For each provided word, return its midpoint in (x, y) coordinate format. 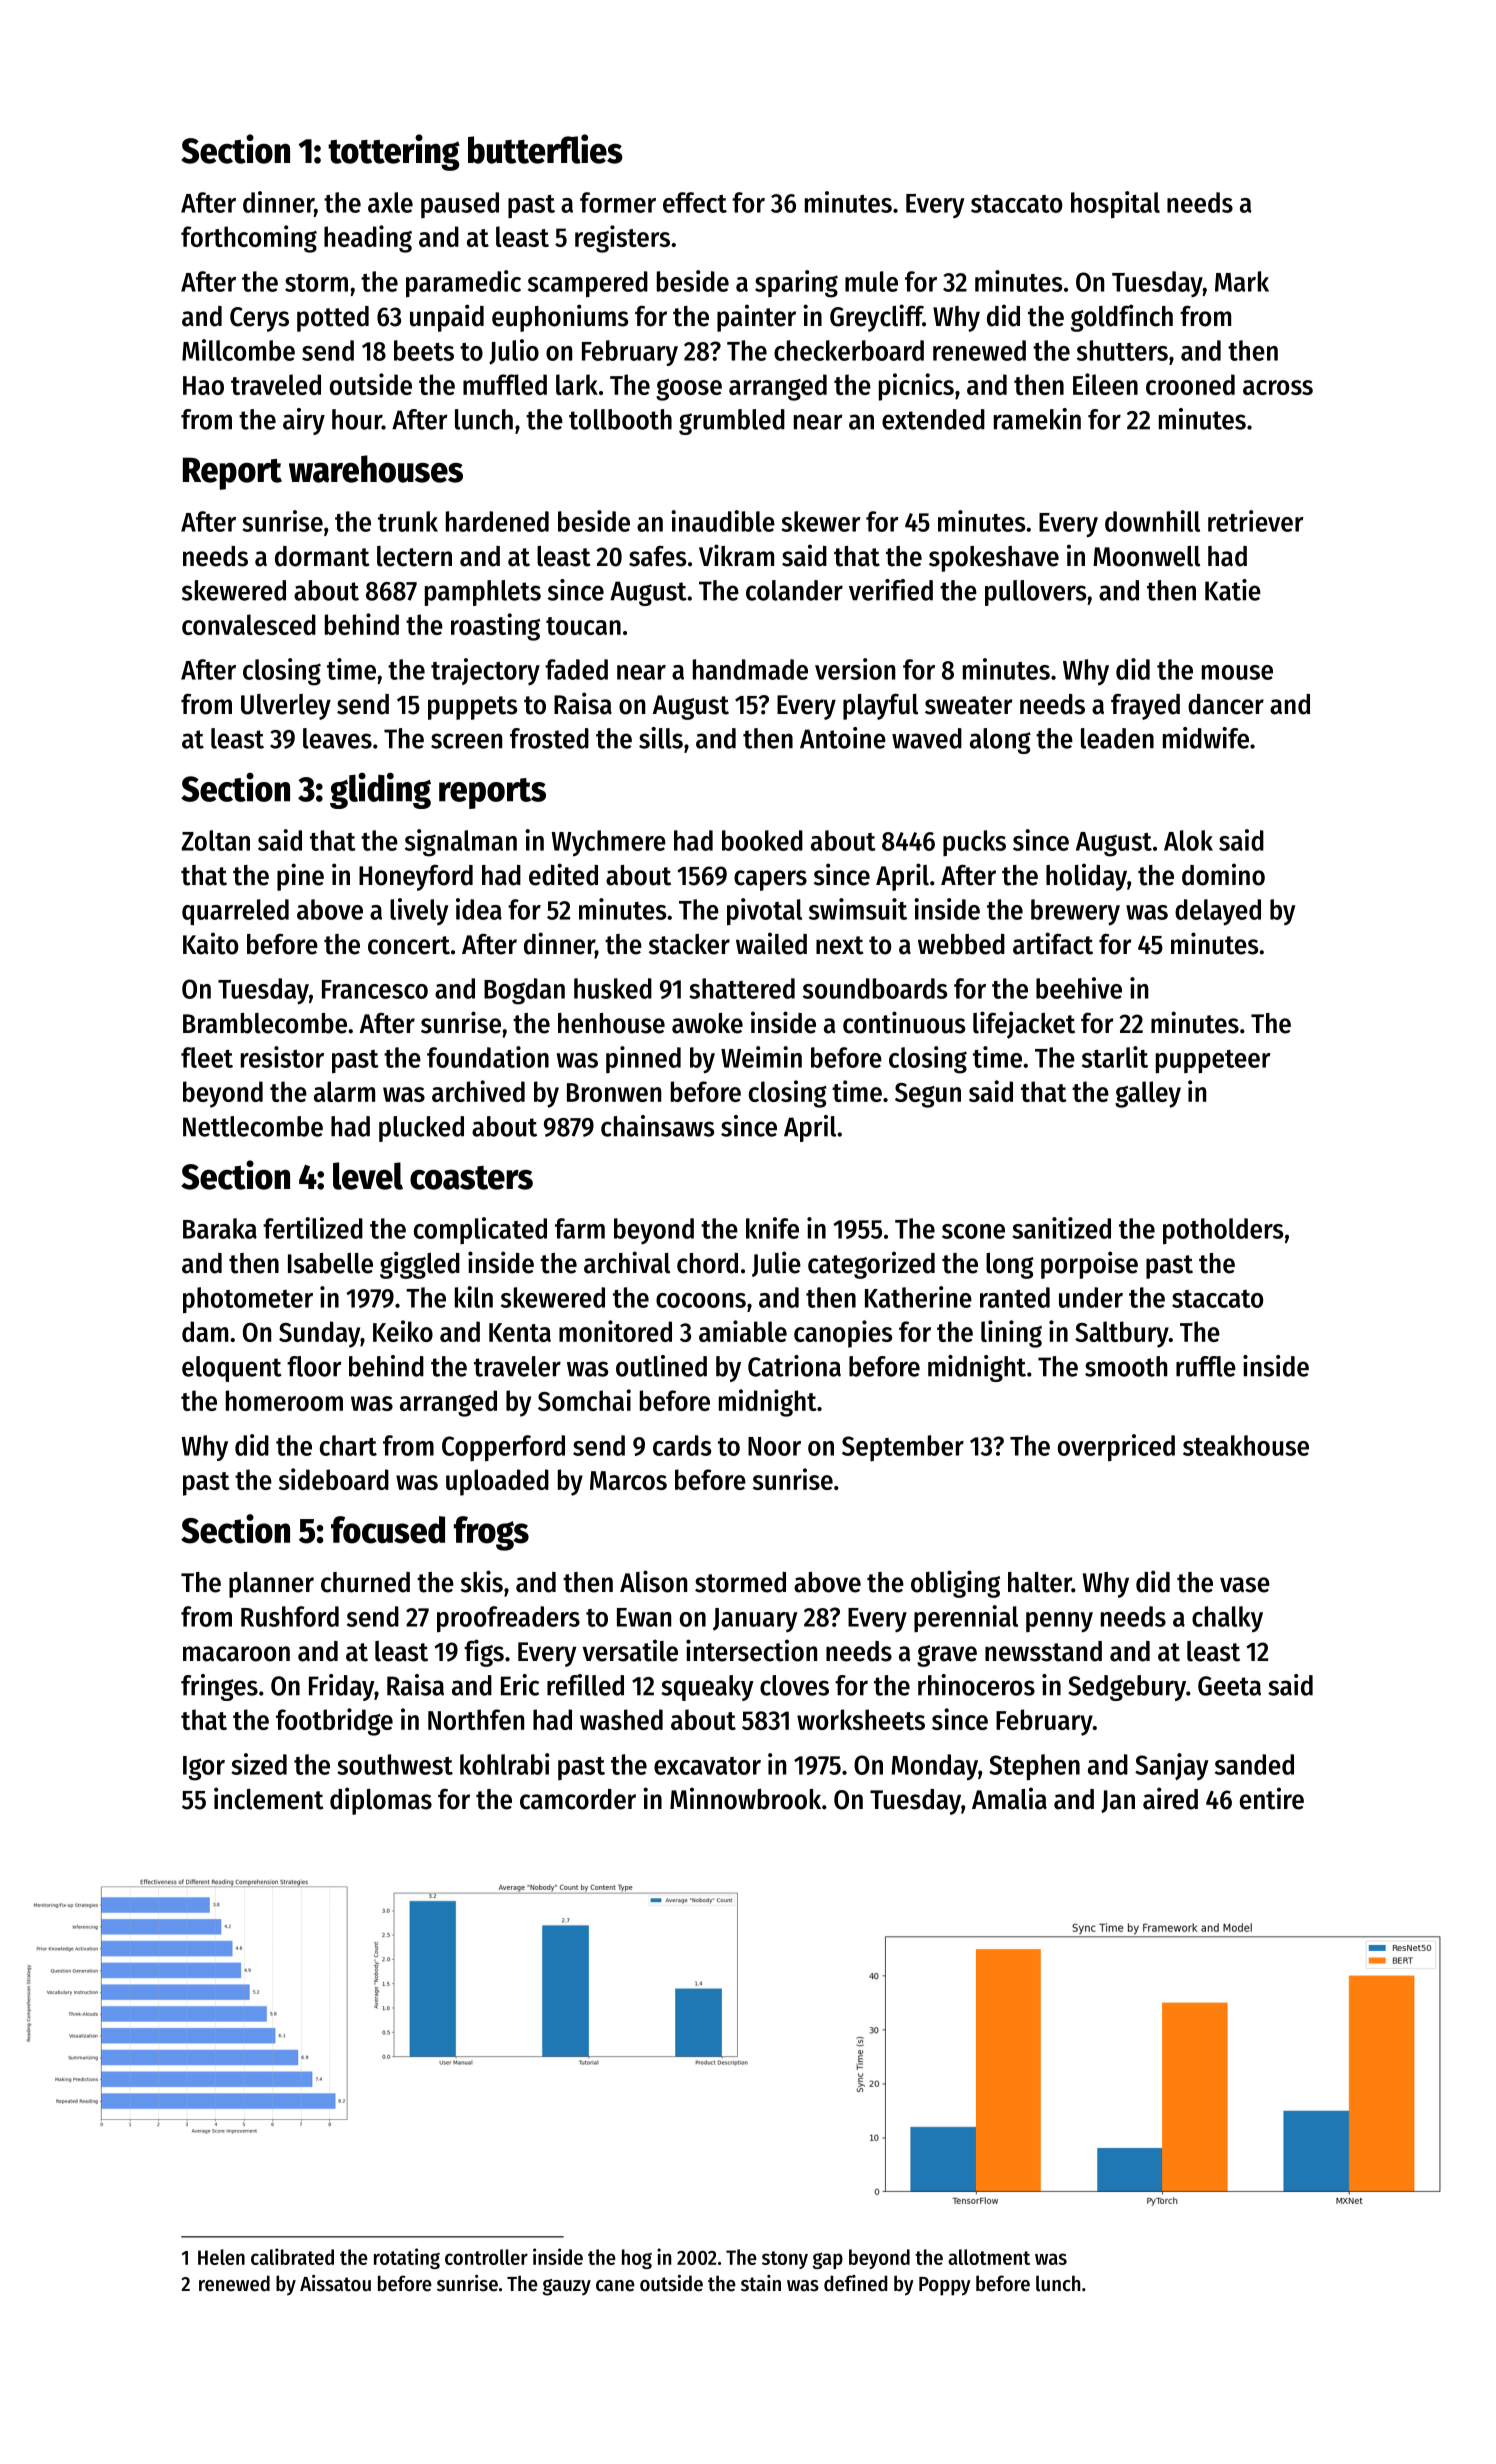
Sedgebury (1127, 1688)
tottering (394, 152)
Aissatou (335, 2283)
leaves (337, 738)
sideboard (334, 1479)
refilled (585, 1685)
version (855, 669)
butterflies (545, 149)
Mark (1242, 281)
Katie (1233, 590)
